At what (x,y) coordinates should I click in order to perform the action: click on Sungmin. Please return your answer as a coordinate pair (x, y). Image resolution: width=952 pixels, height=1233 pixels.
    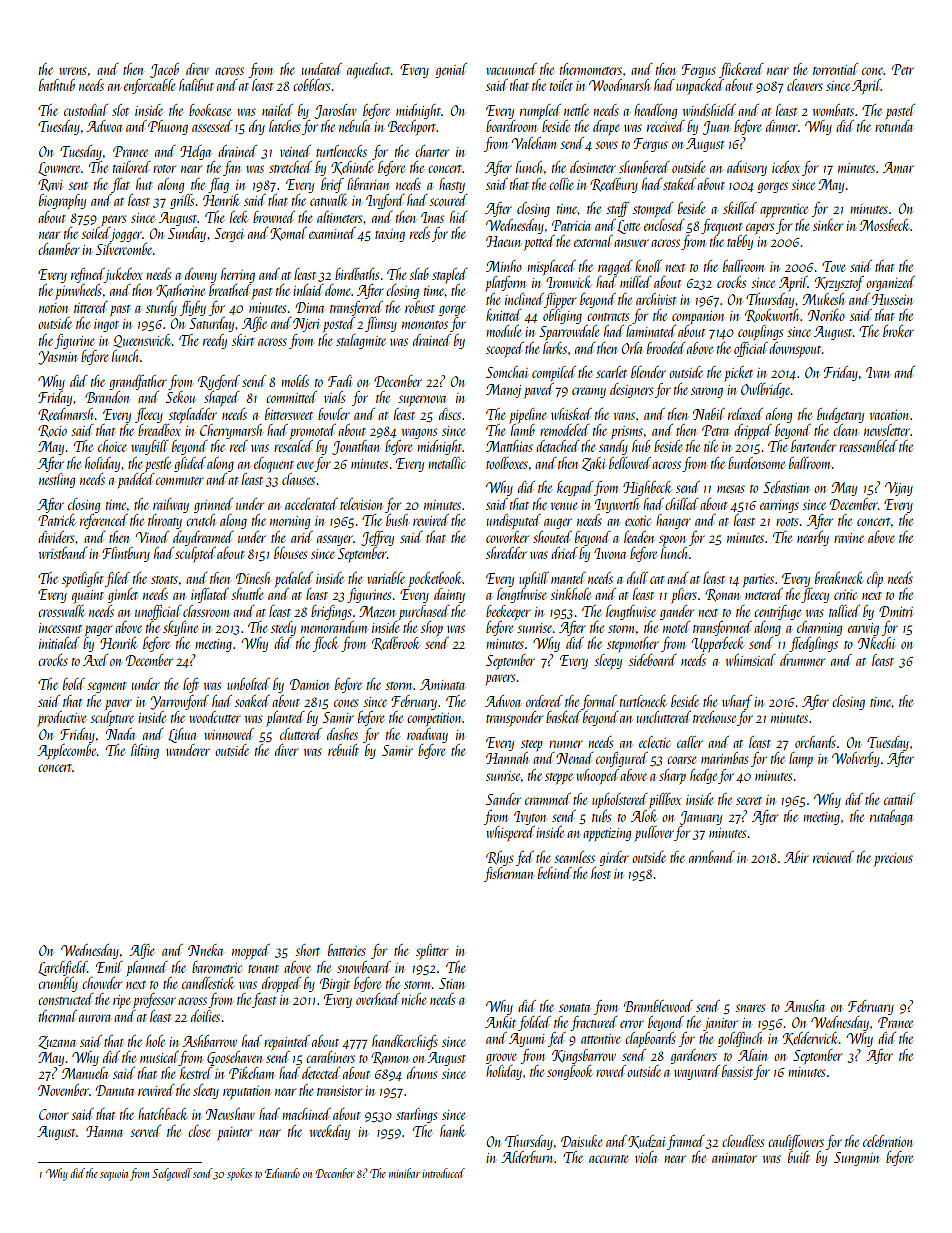
    Looking at the image, I should click on (856, 1159).
